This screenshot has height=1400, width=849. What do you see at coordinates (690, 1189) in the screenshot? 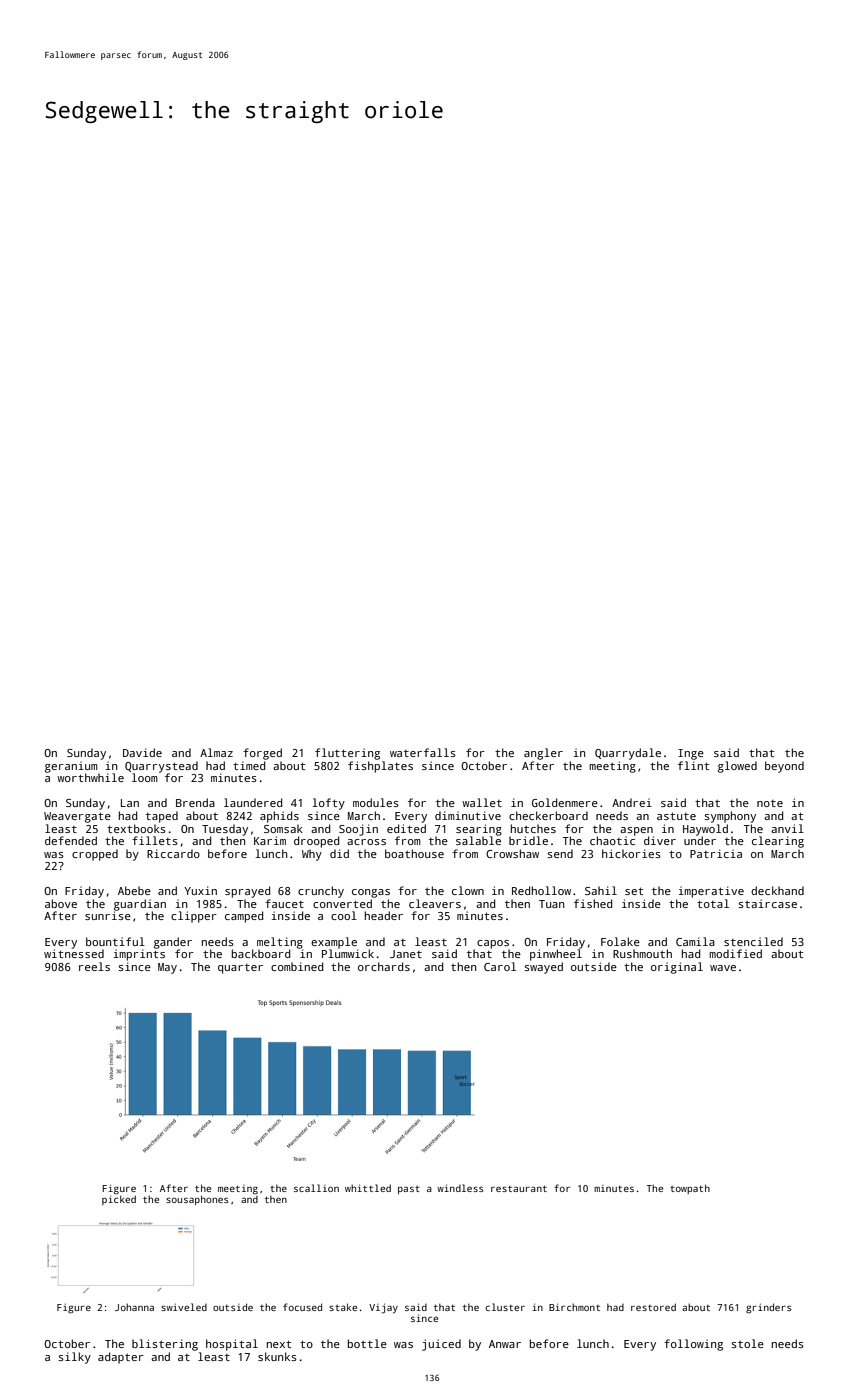
I see `towpath` at bounding box center [690, 1189].
